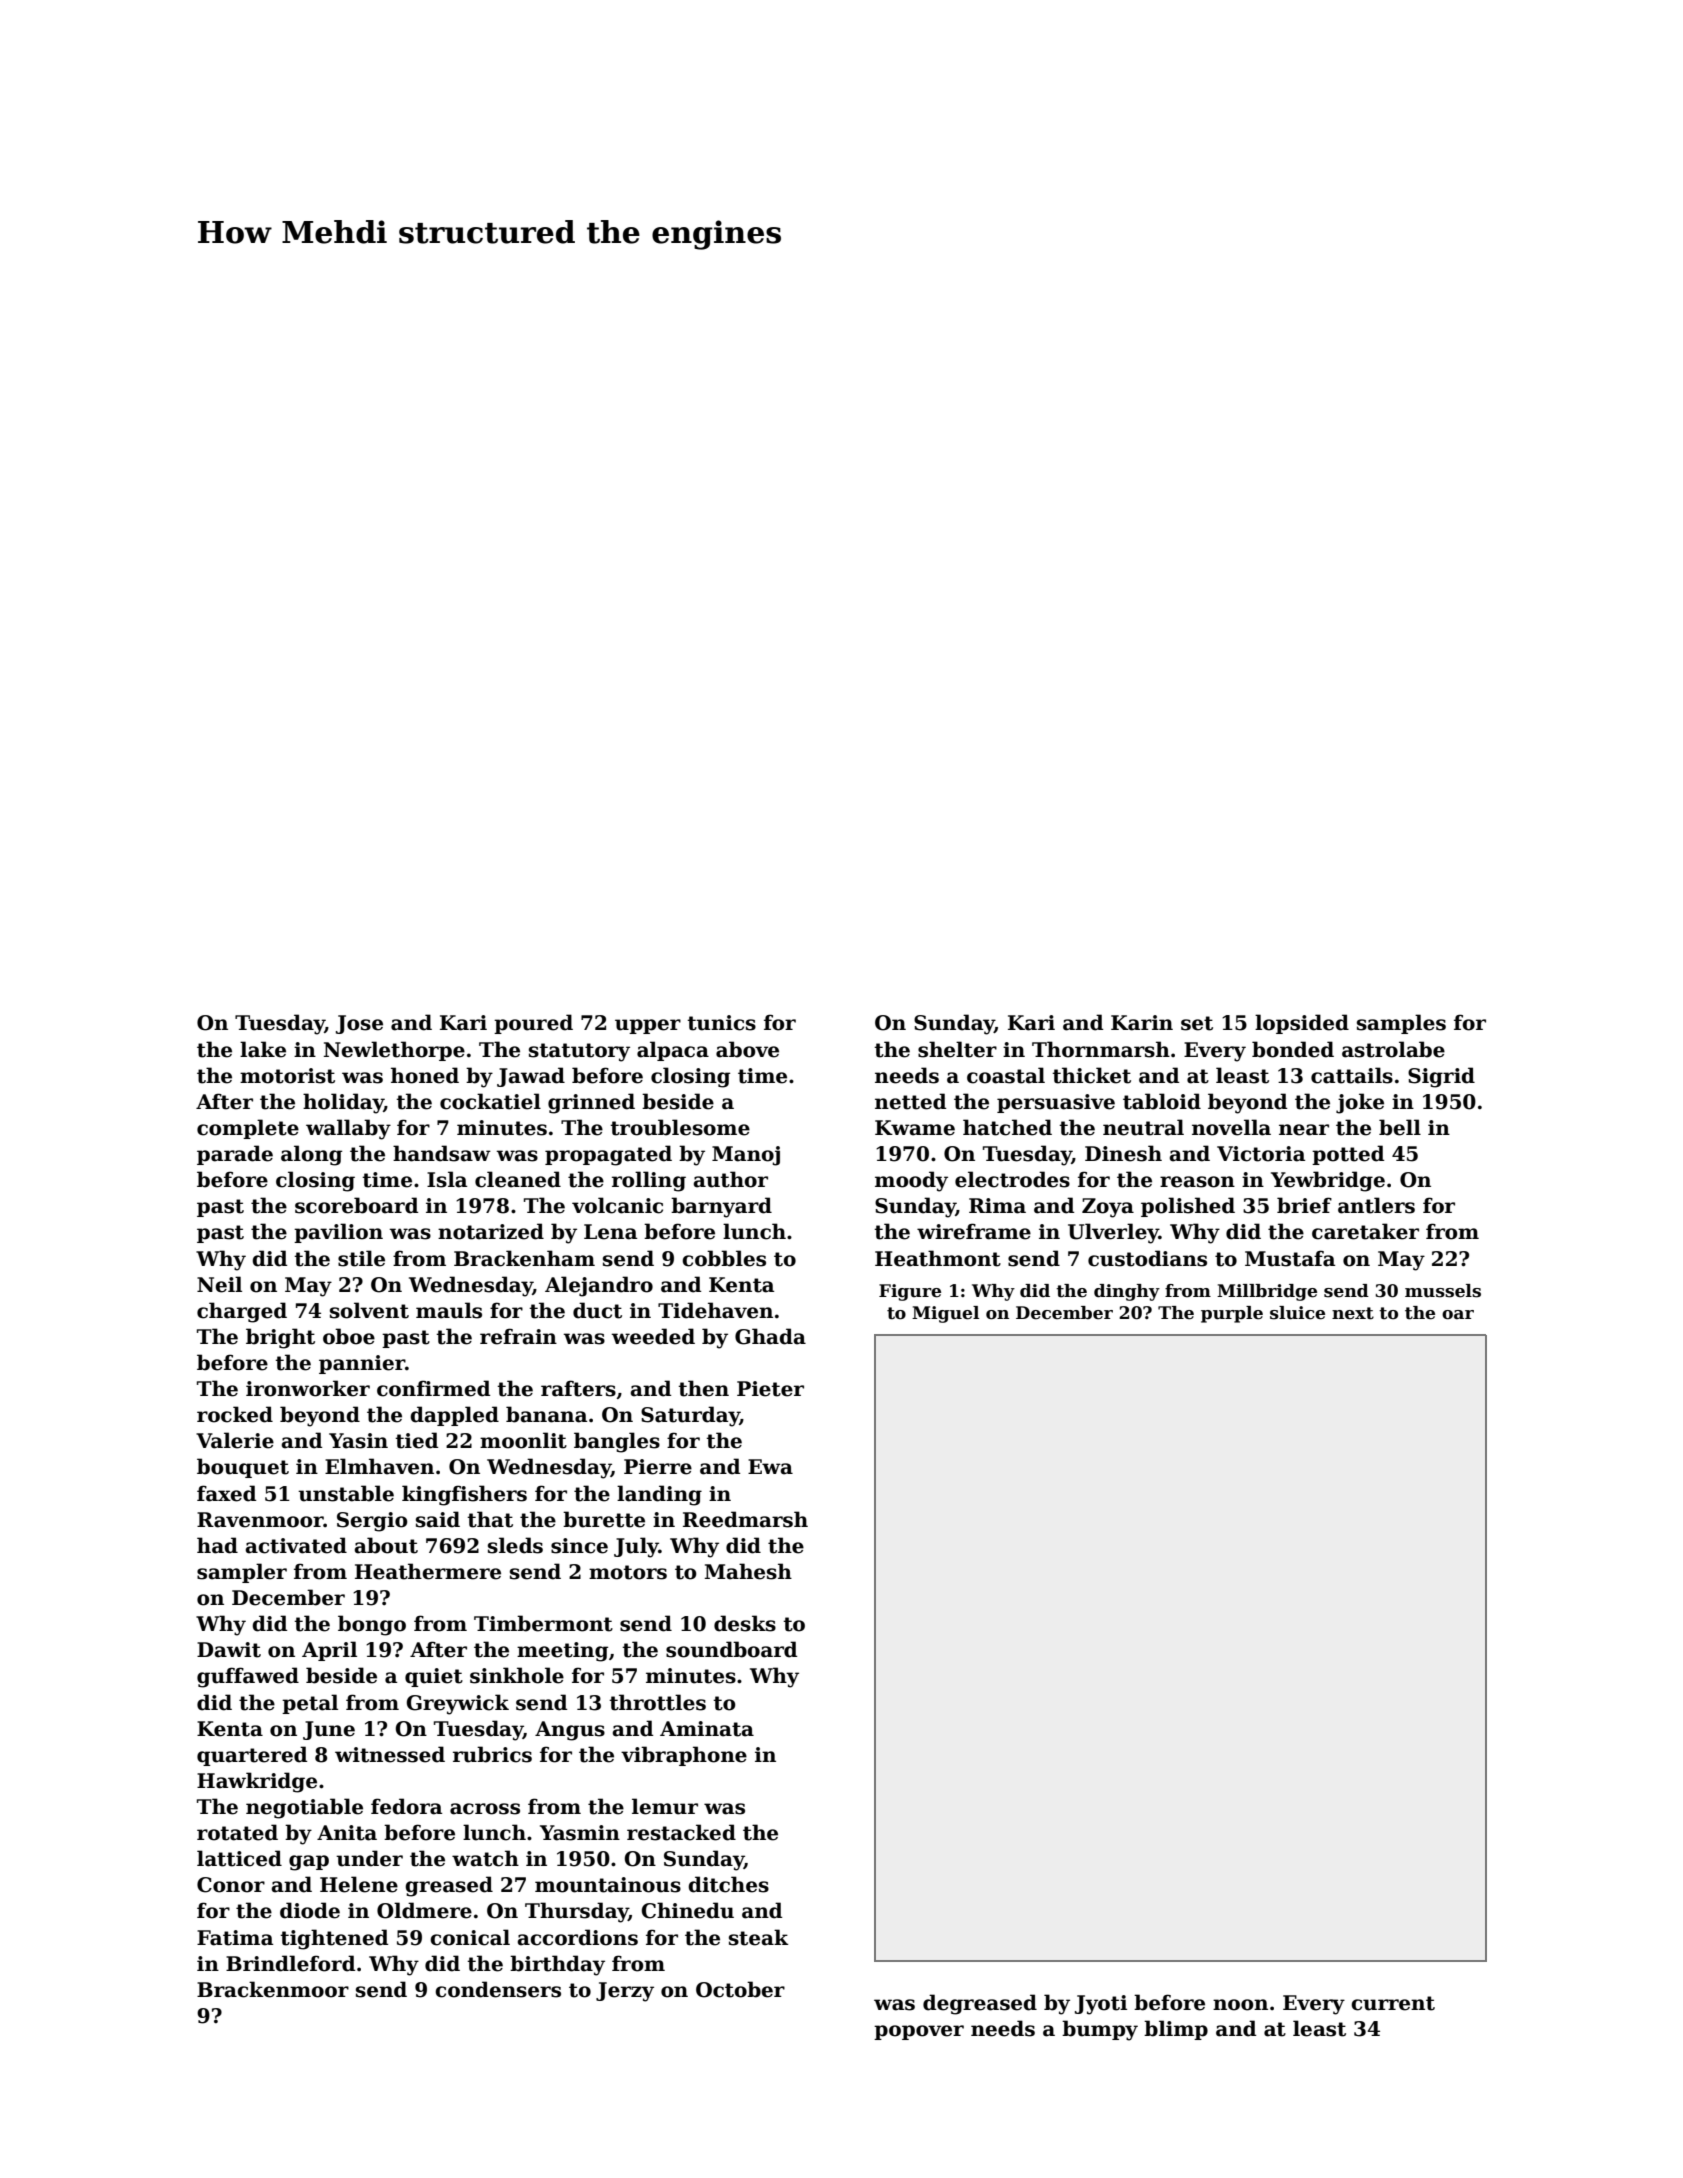 Image resolution: width=1683 pixels, height=2178 pixels. Describe the element at coordinates (740, 1989) in the screenshot. I see `October` at that location.
